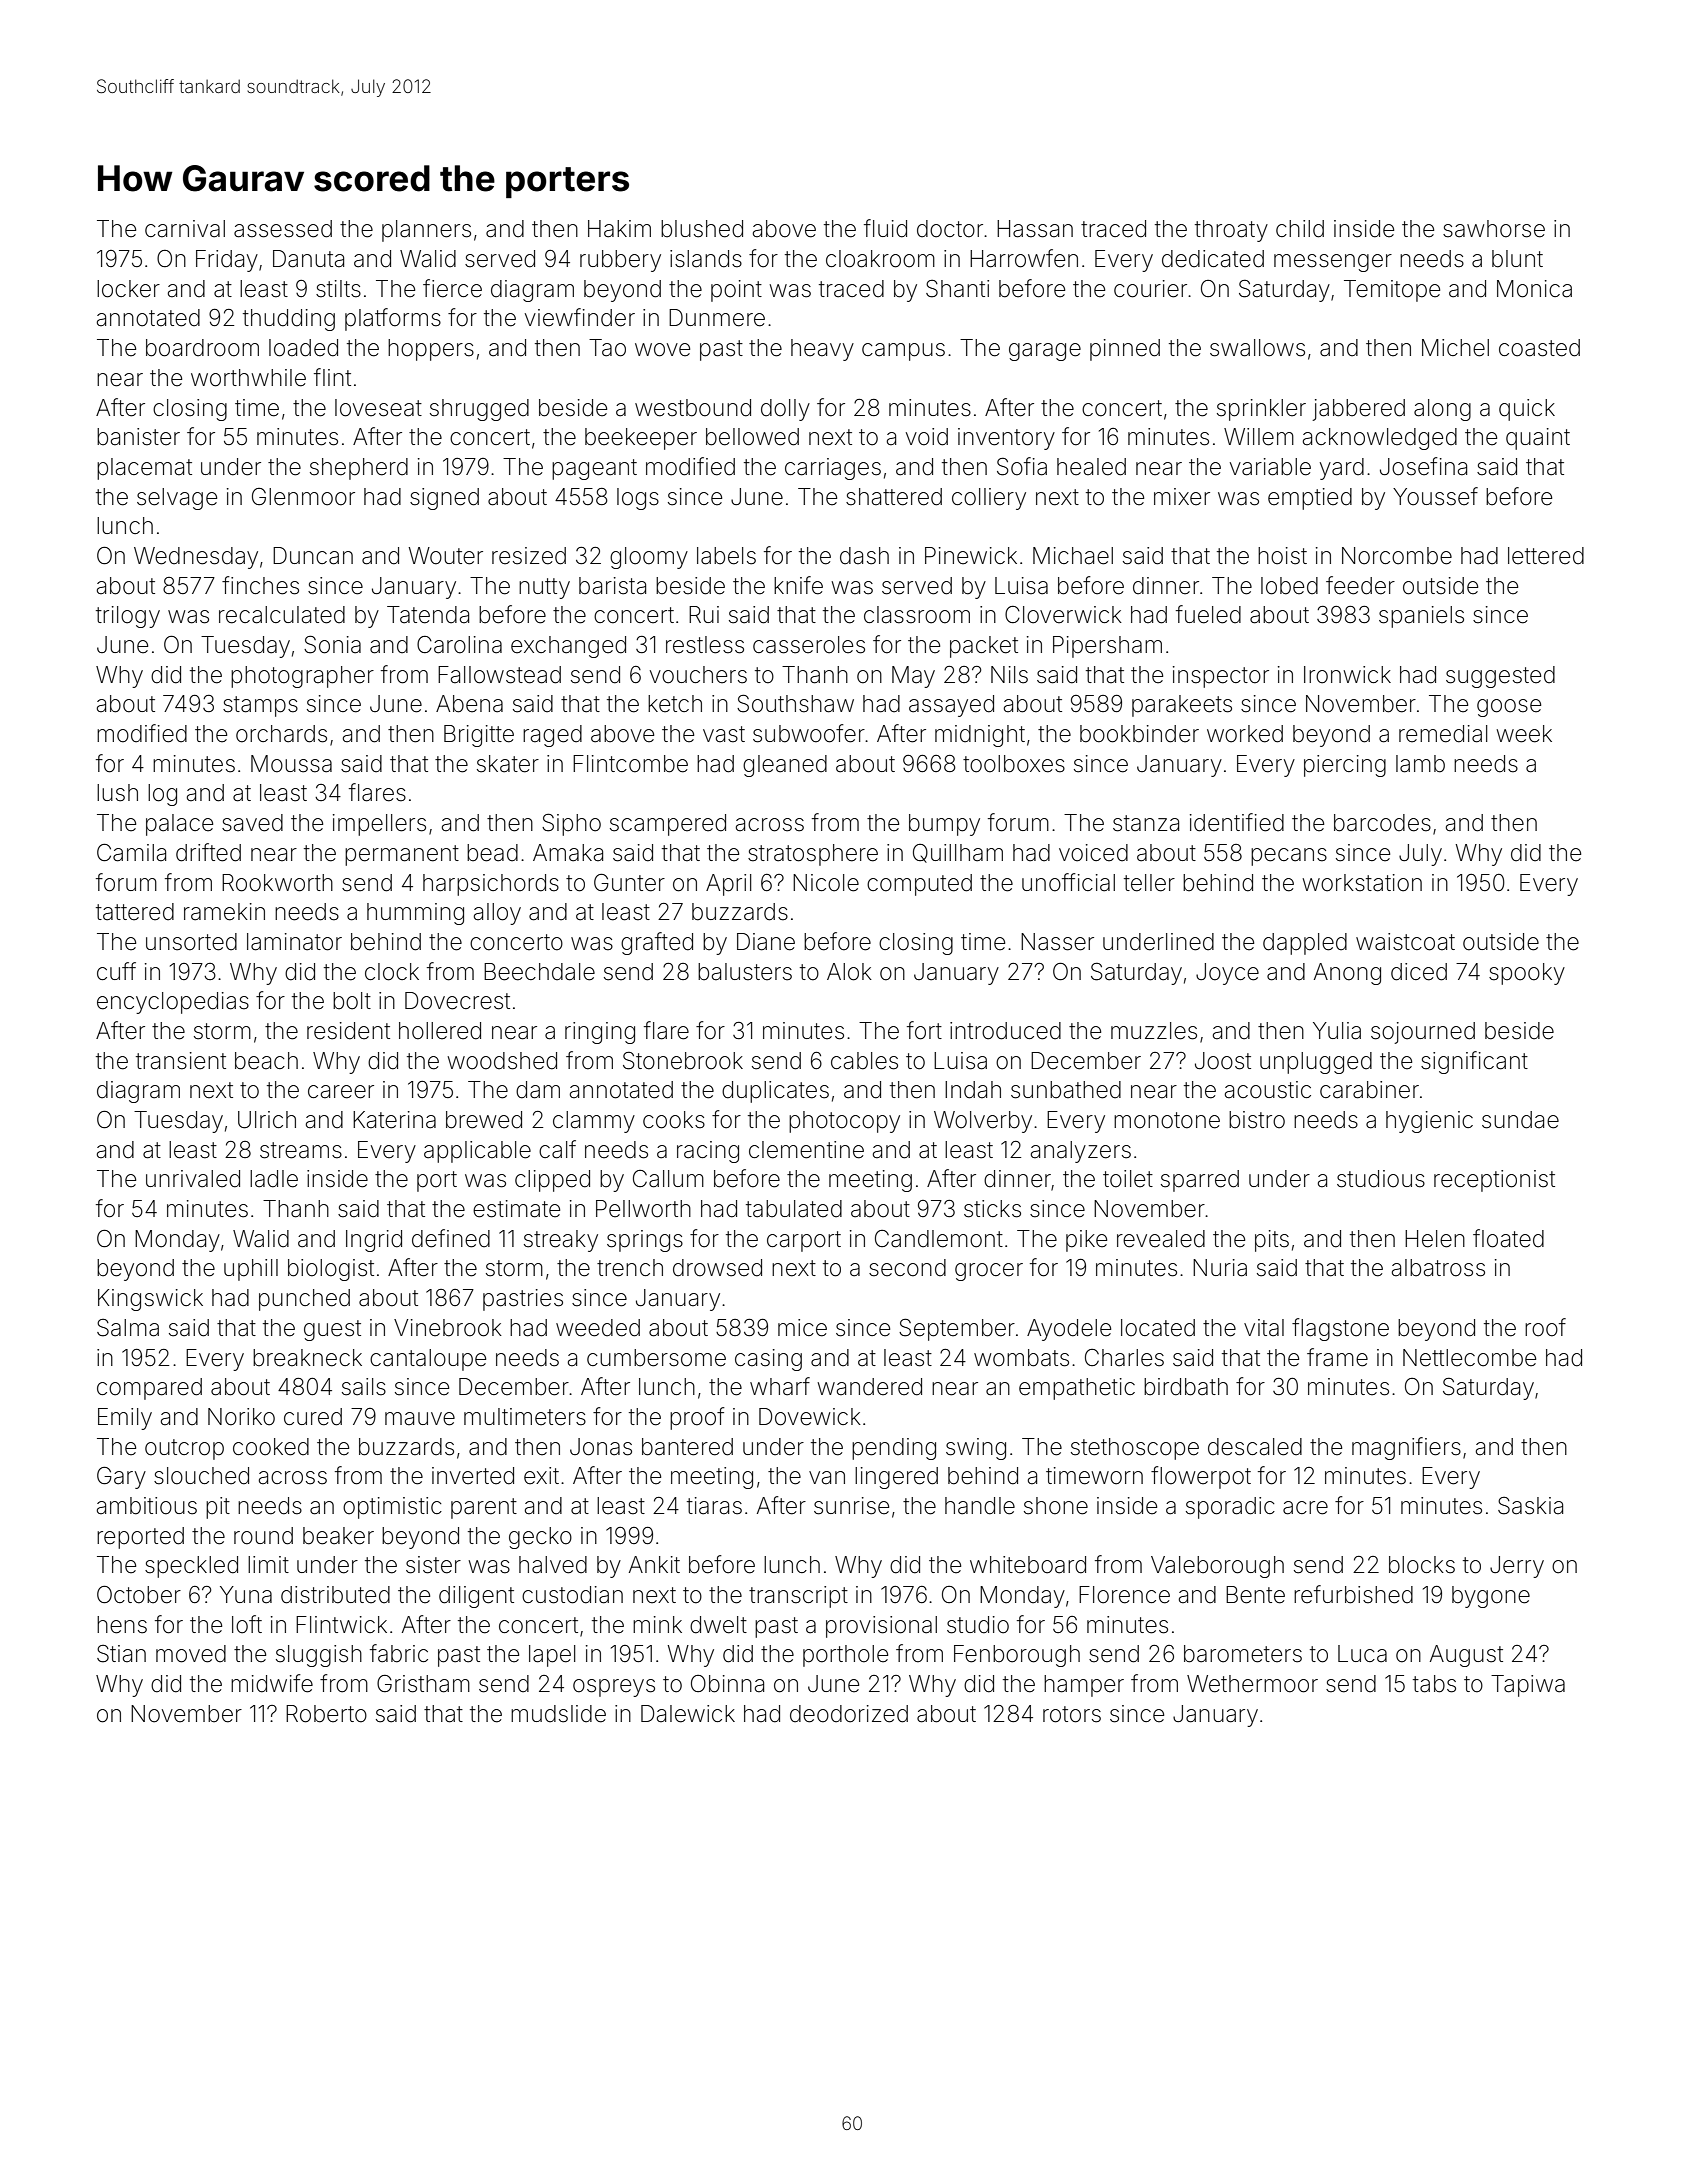 This page has width=1683, height=2178. What do you see at coordinates (568, 647) in the page?
I see `exchanged` at bounding box center [568, 647].
